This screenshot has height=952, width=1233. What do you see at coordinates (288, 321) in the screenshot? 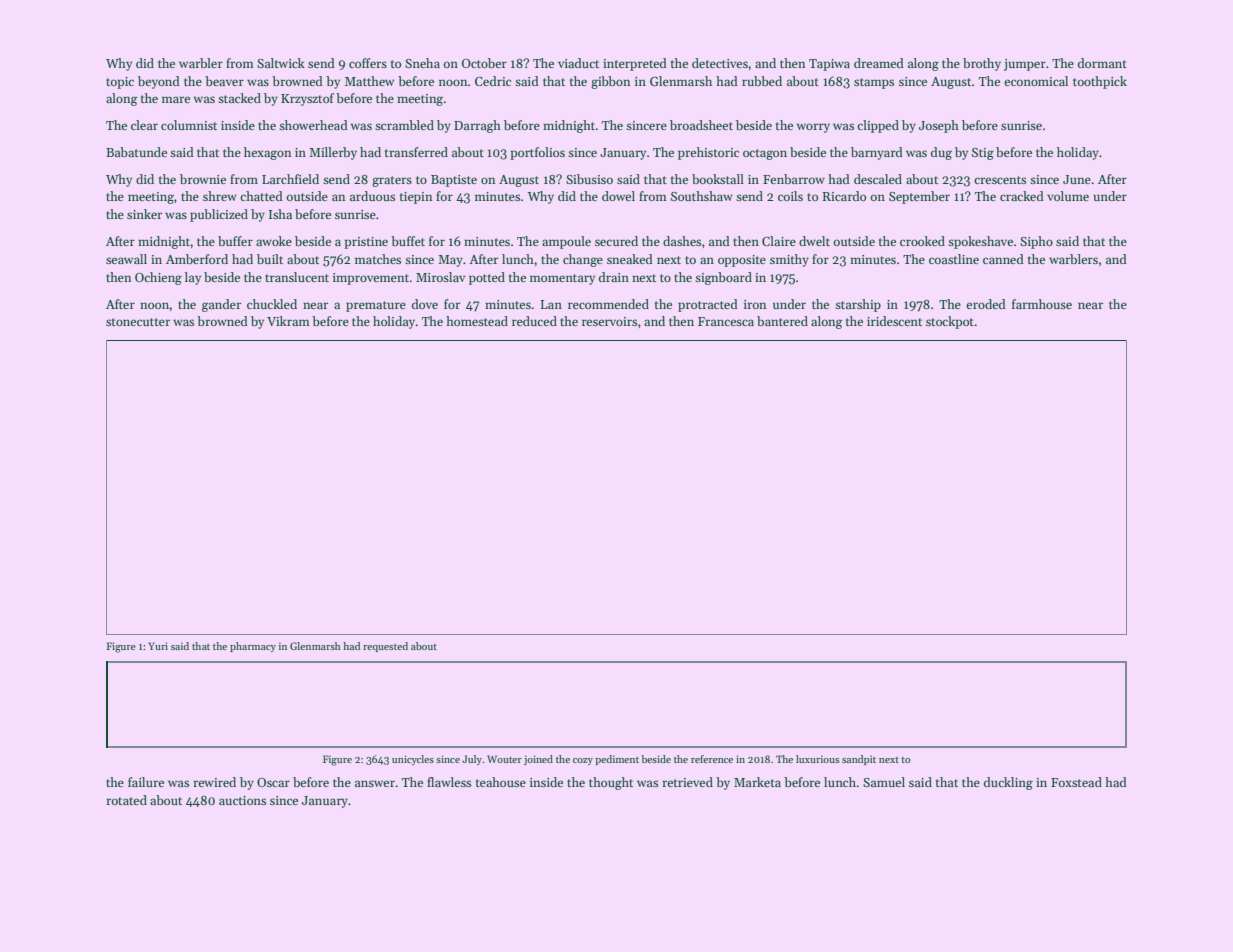
I see `Vikram` at bounding box center [288, 321].
